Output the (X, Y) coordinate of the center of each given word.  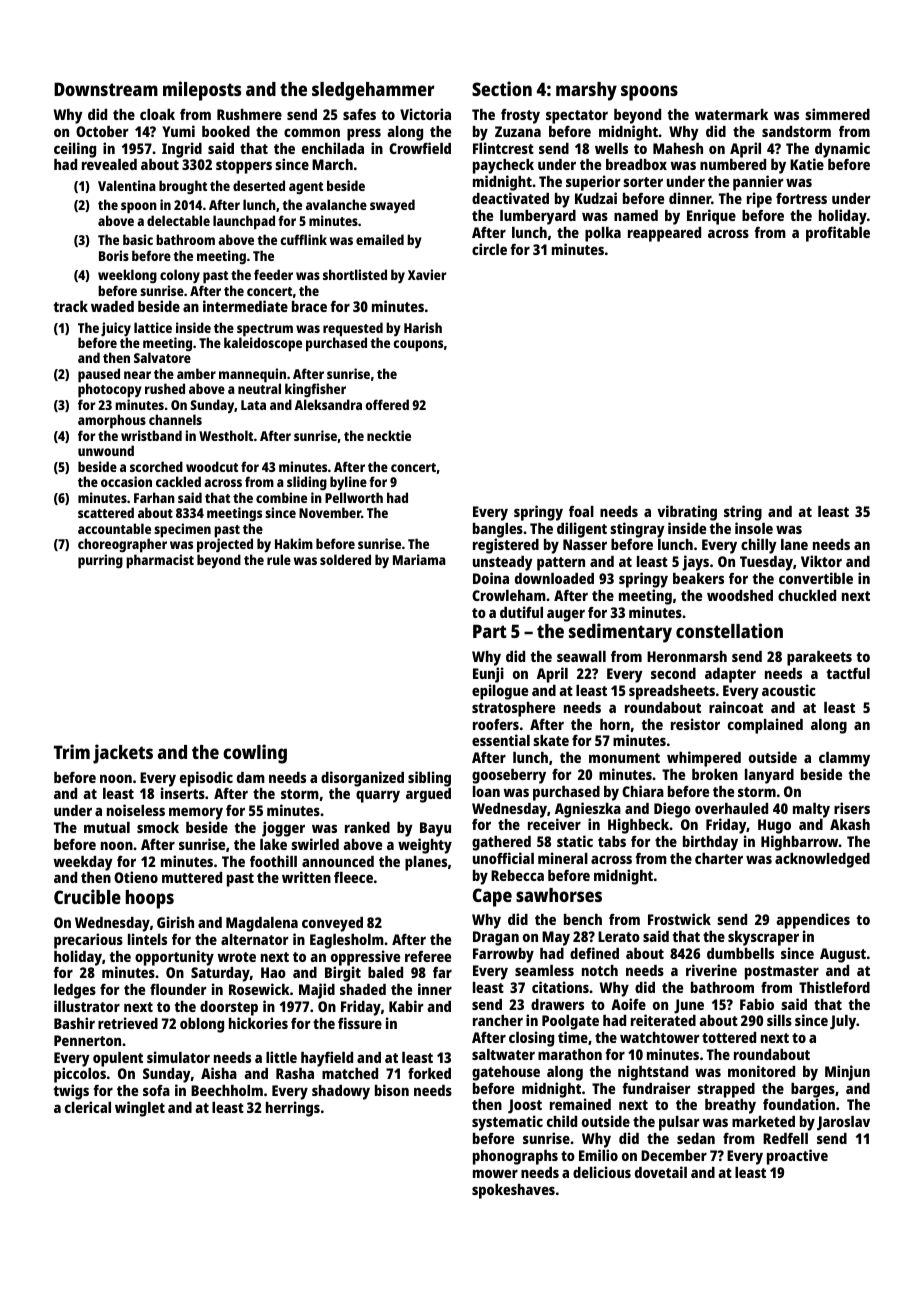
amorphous (112, 421)
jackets (123, 754)
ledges (75, 991)
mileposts (202, 91)
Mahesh (678, 148)
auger (566, 616)
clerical (88, 1107)
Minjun (847, 1073)
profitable (838, 234)
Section (502, 88)
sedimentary (620, 633)
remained (580, 1104)
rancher (498, 1020)
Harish (423, 327)
